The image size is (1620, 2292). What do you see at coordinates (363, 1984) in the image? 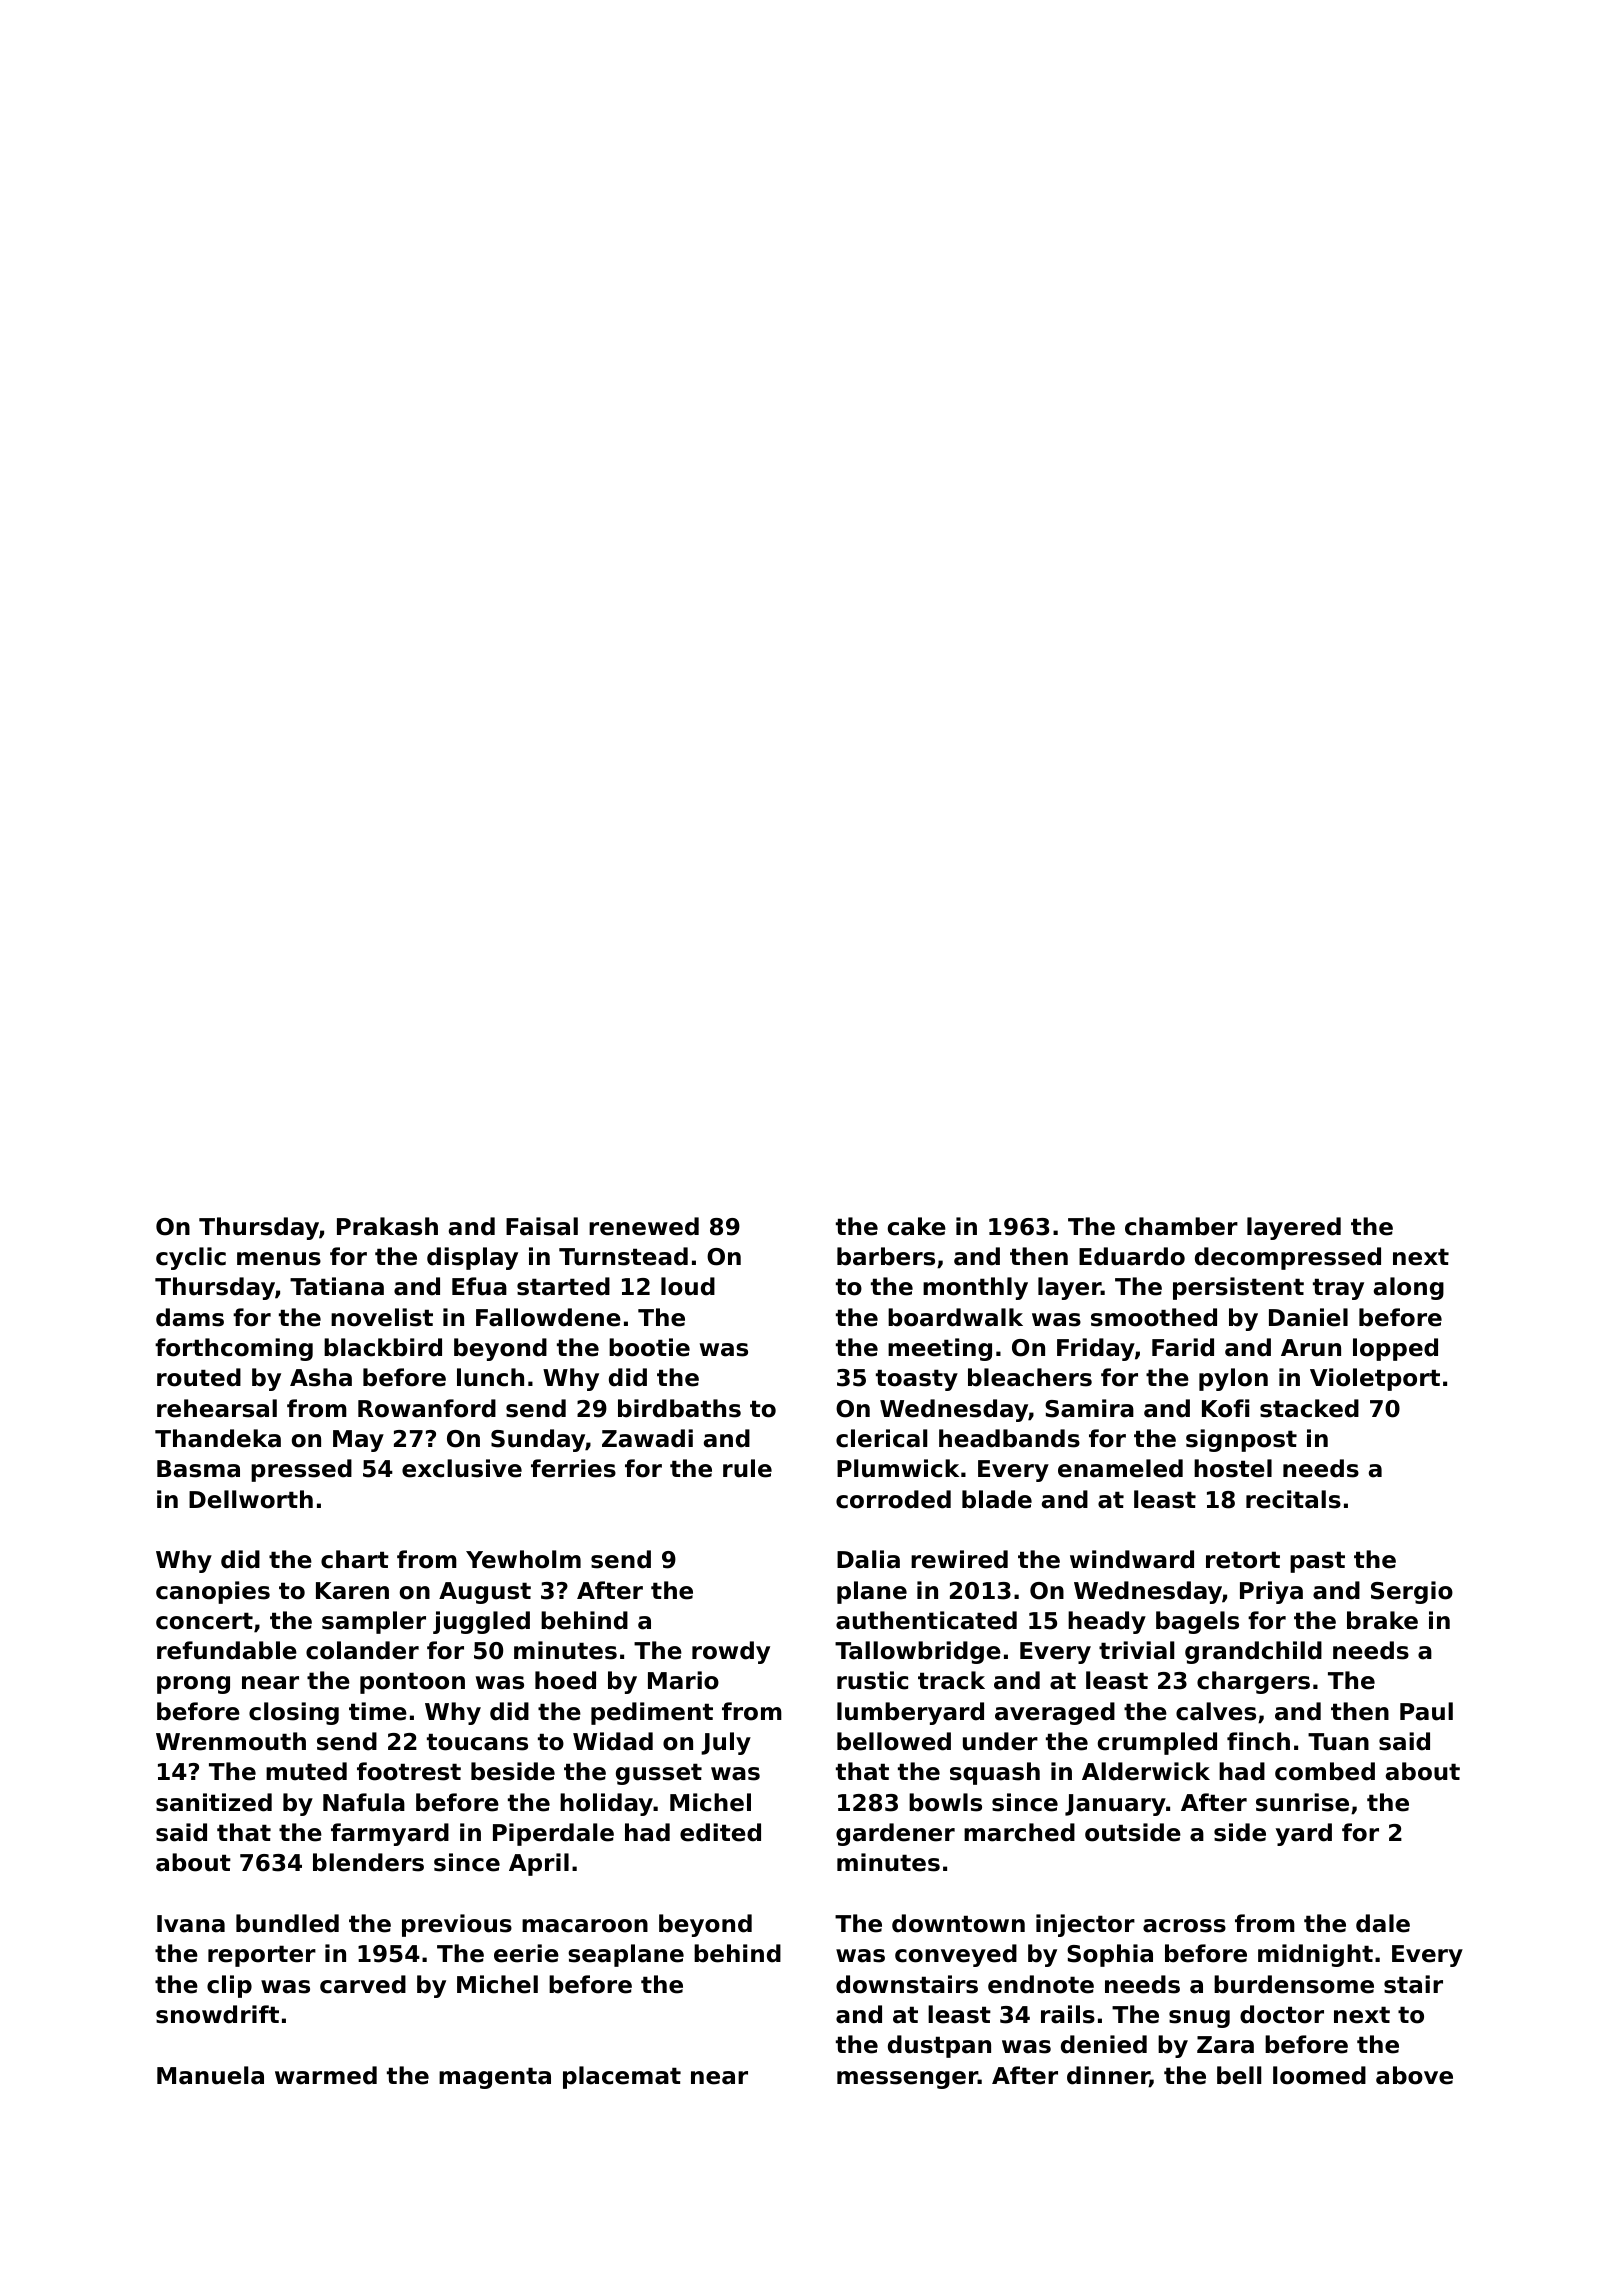
I see `carved` at bounding box center [363, 1984].
